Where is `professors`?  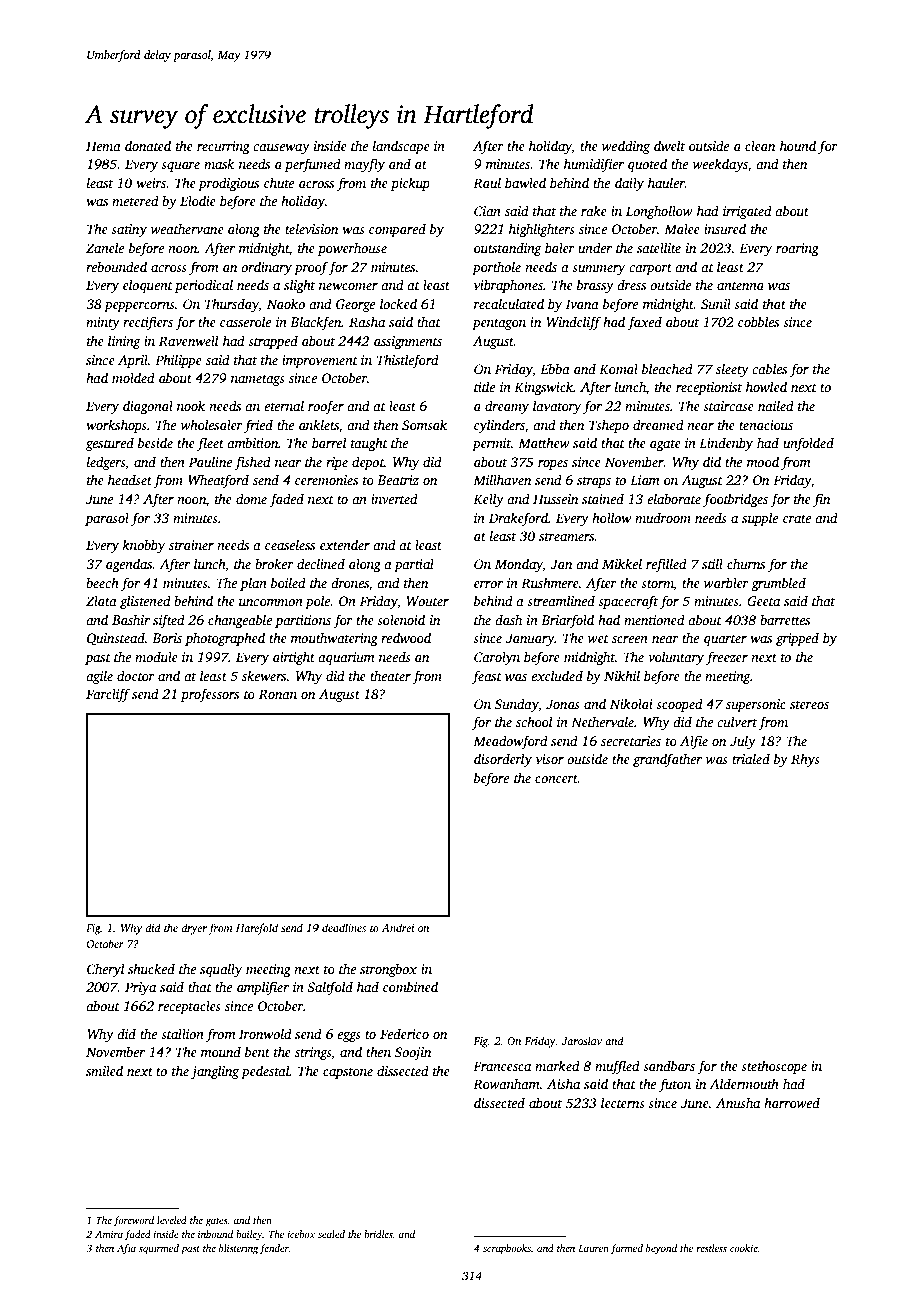
professors is located at coordinates (210, 695).
